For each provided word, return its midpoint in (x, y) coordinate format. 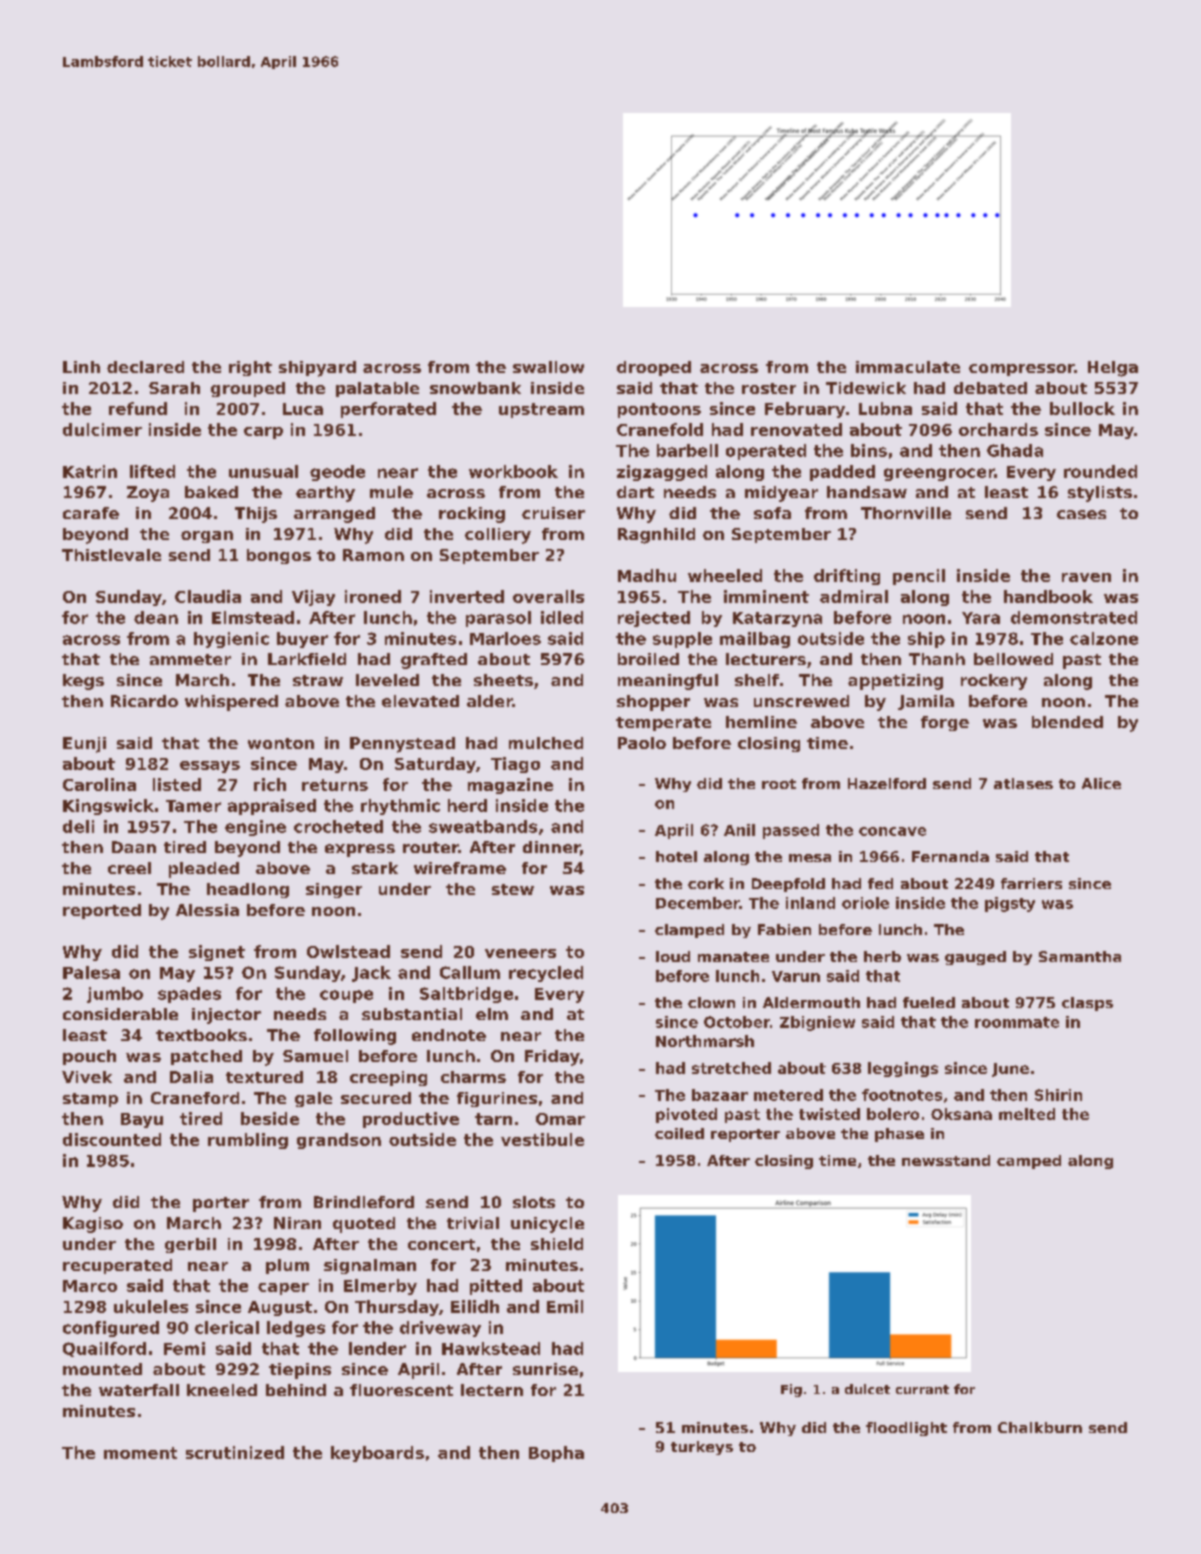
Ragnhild (656, 536)
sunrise (545, 1369)
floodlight (906, 1429)
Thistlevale (111, 555)
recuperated (117, 1266)
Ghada (1015, 450)
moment (140, 1453)
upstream (541, 410)
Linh (81, 367)
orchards (998, 429)
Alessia (207, 910)
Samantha (1080, 956)
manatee (733, 957)
